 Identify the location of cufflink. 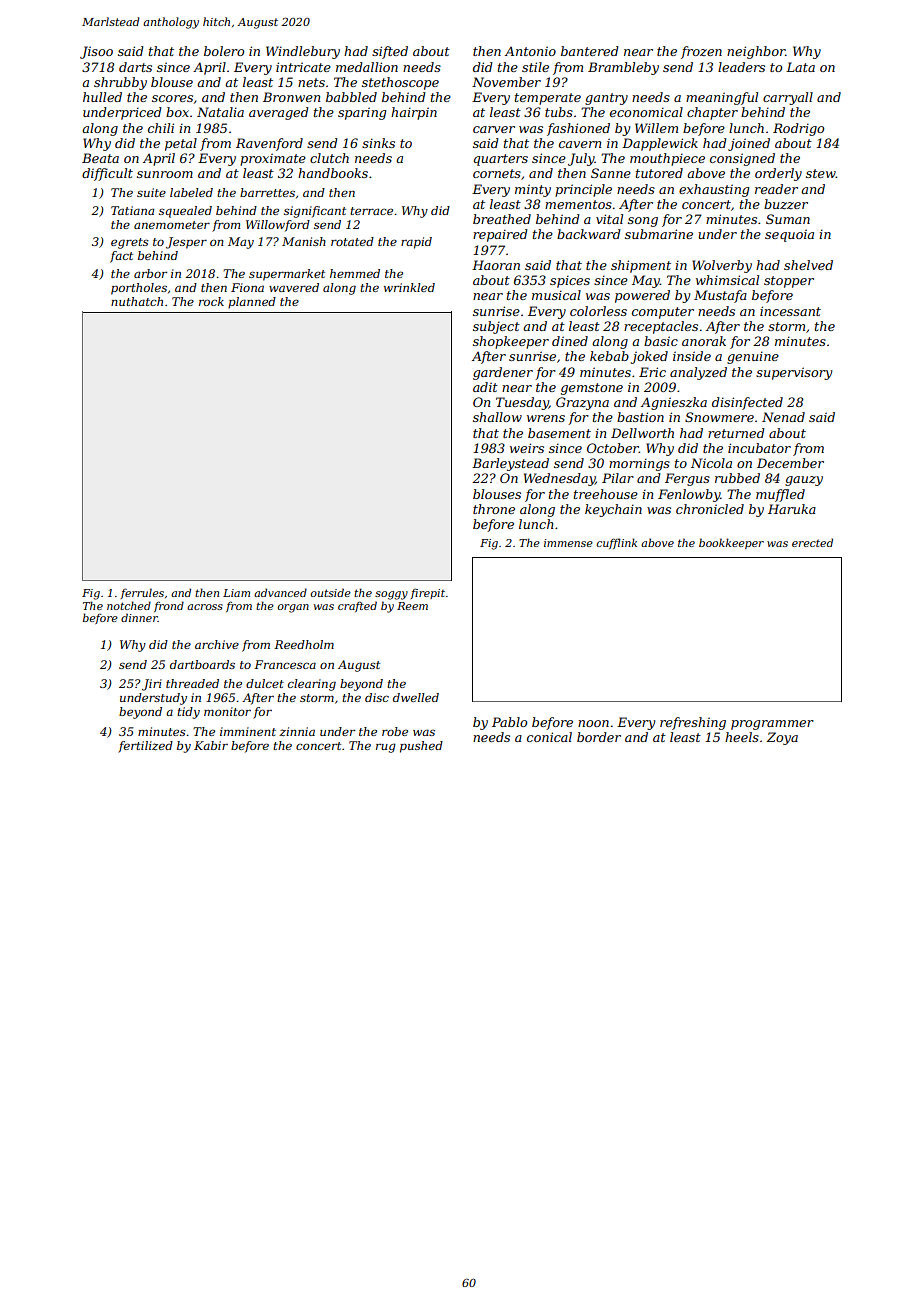
(617, 543).
